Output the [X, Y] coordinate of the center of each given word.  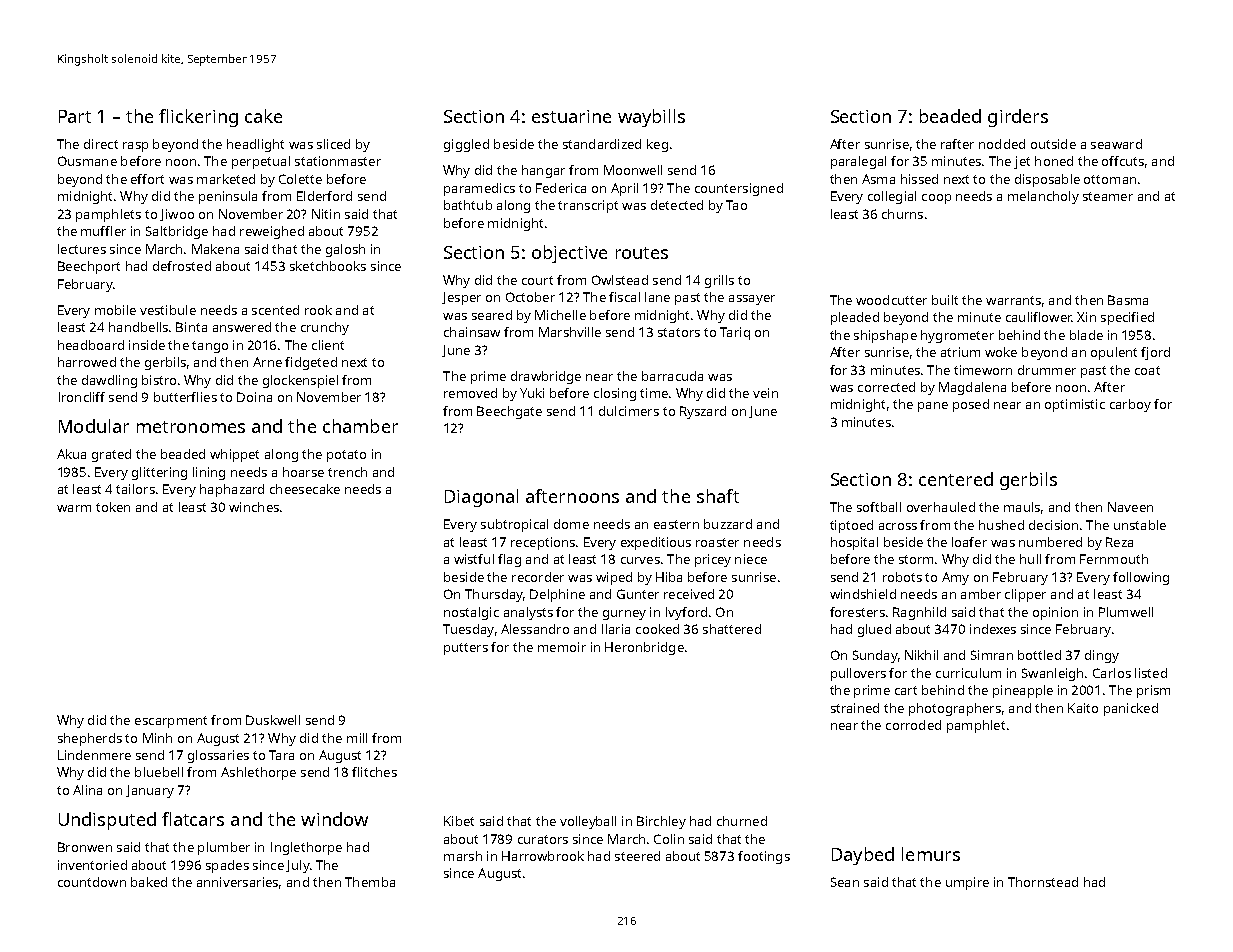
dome [571, 524]
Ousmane [87, 161]
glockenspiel [300, 381]
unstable [1140, 525]
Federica [561, 188]
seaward [1116, 144]
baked [149, 882]
